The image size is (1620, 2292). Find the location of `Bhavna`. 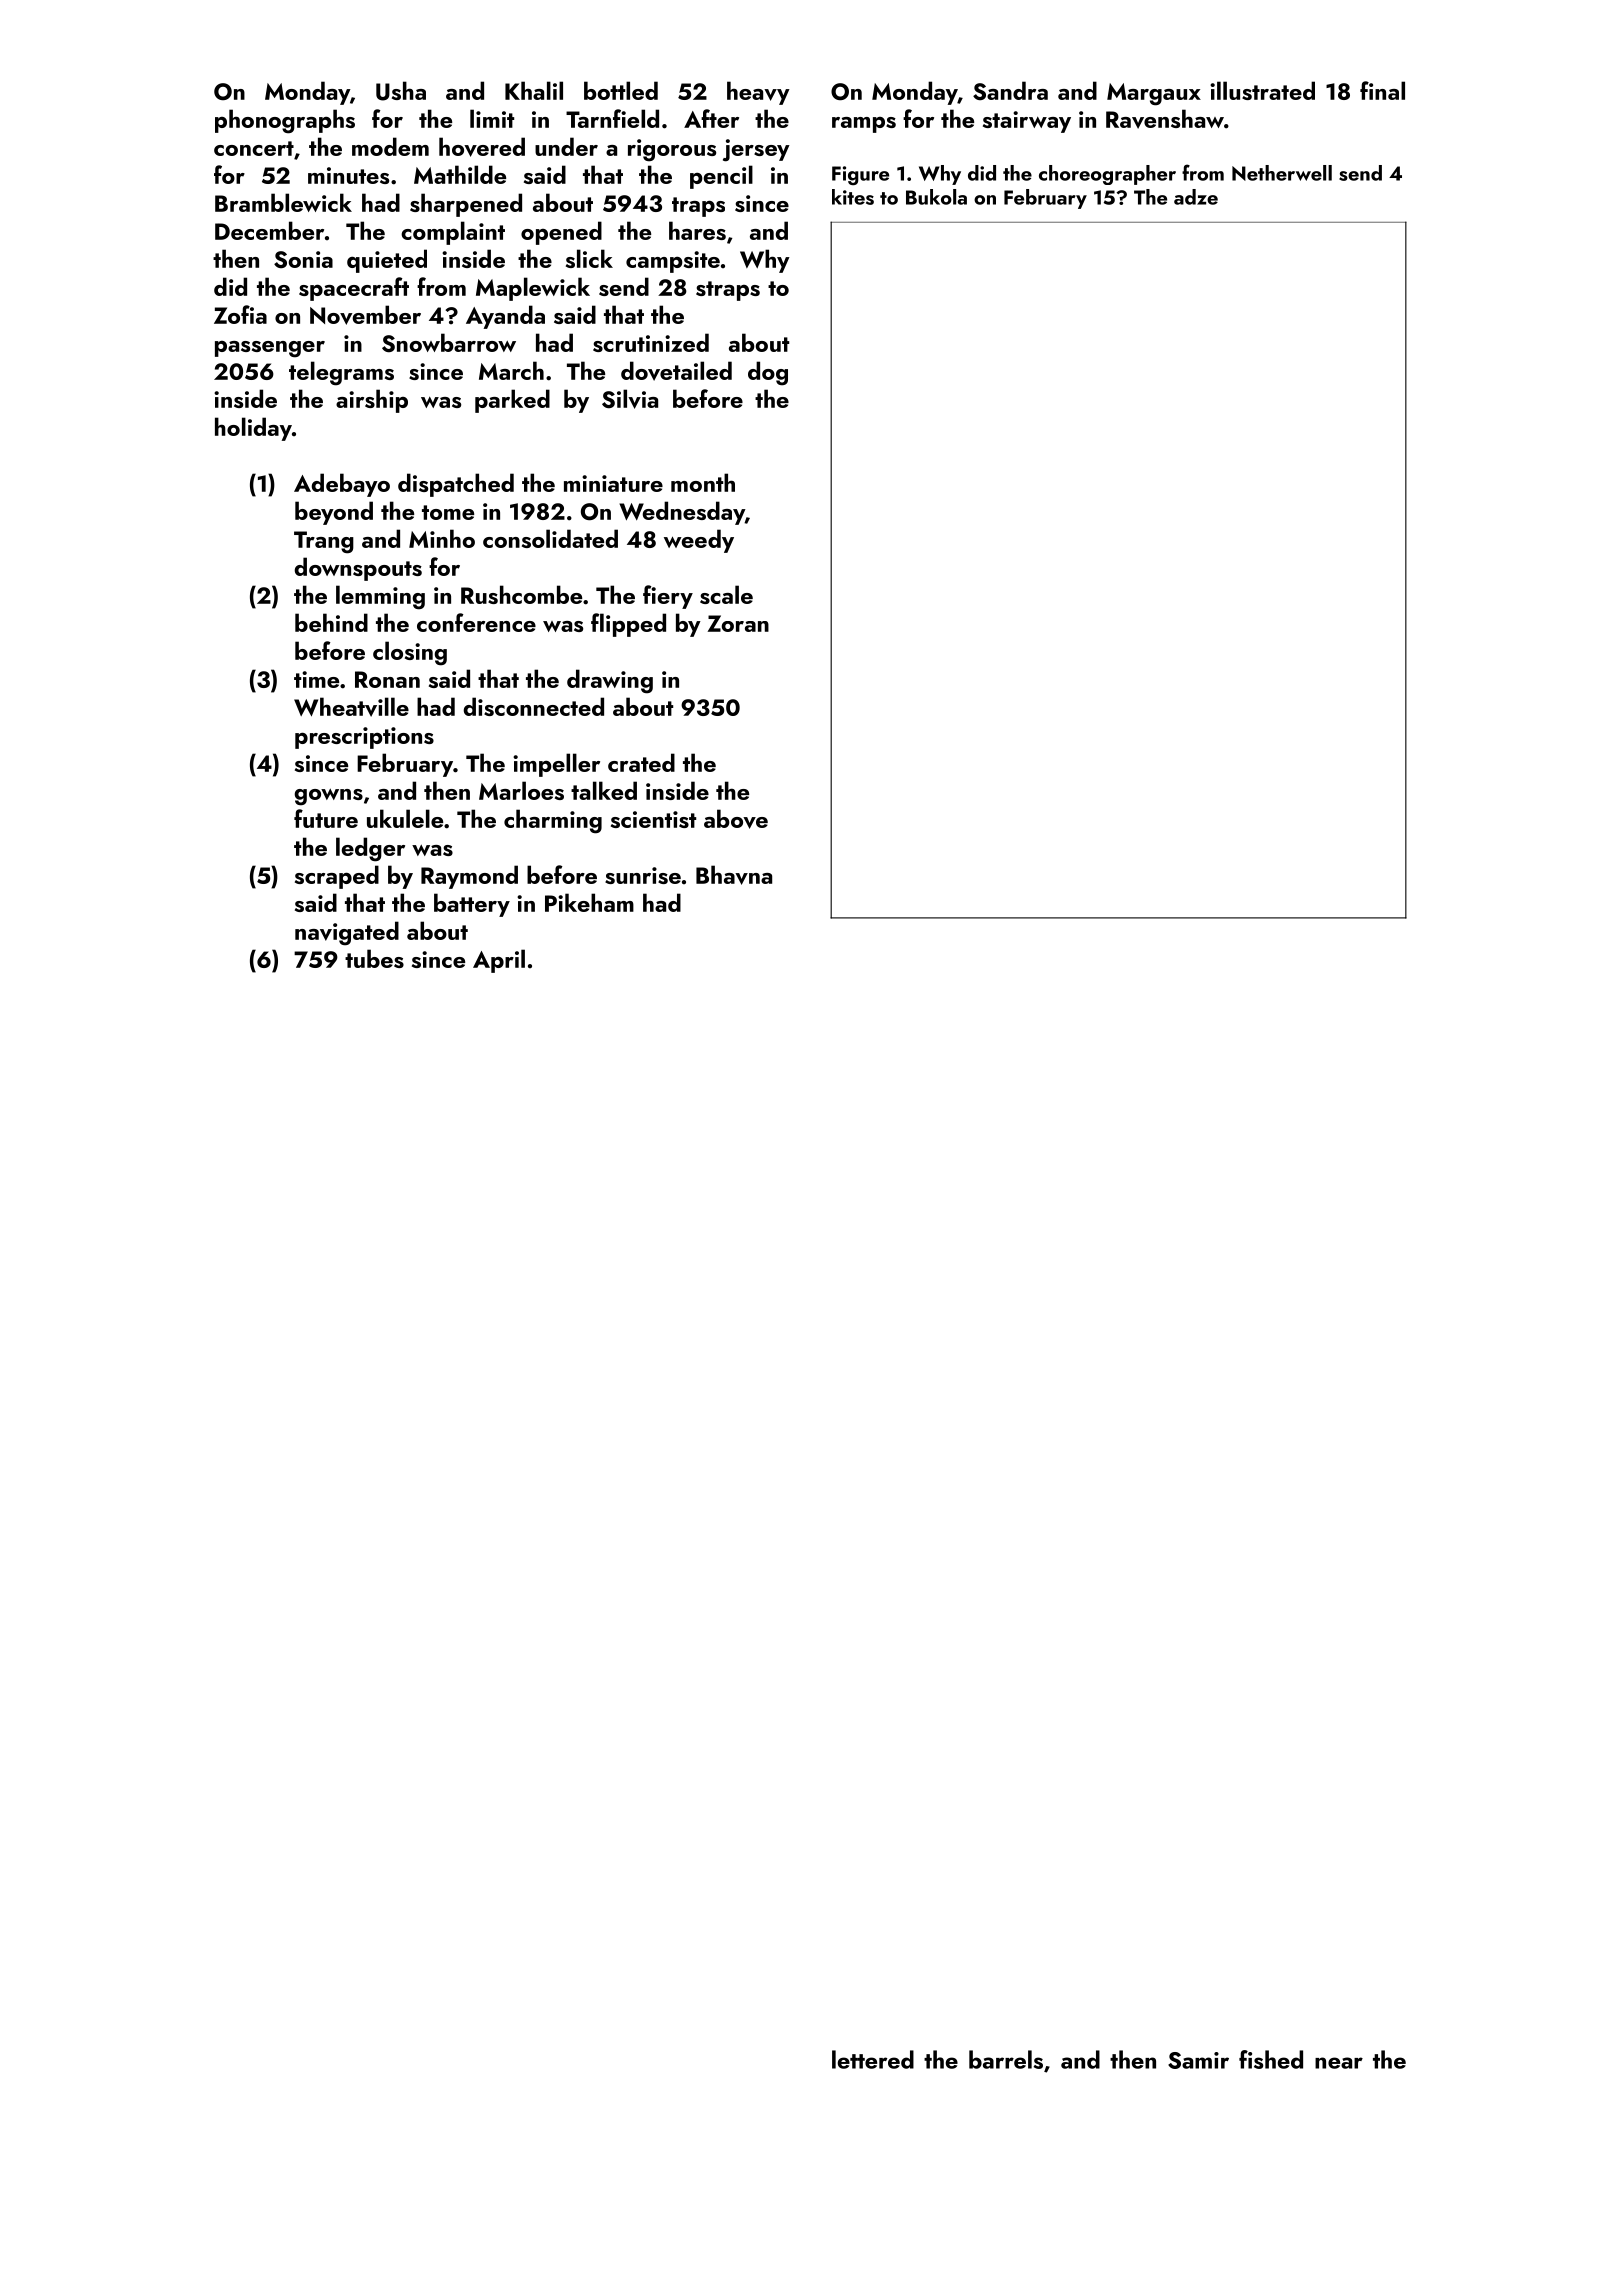

Bhavna is located at coordinates (734, 875).
